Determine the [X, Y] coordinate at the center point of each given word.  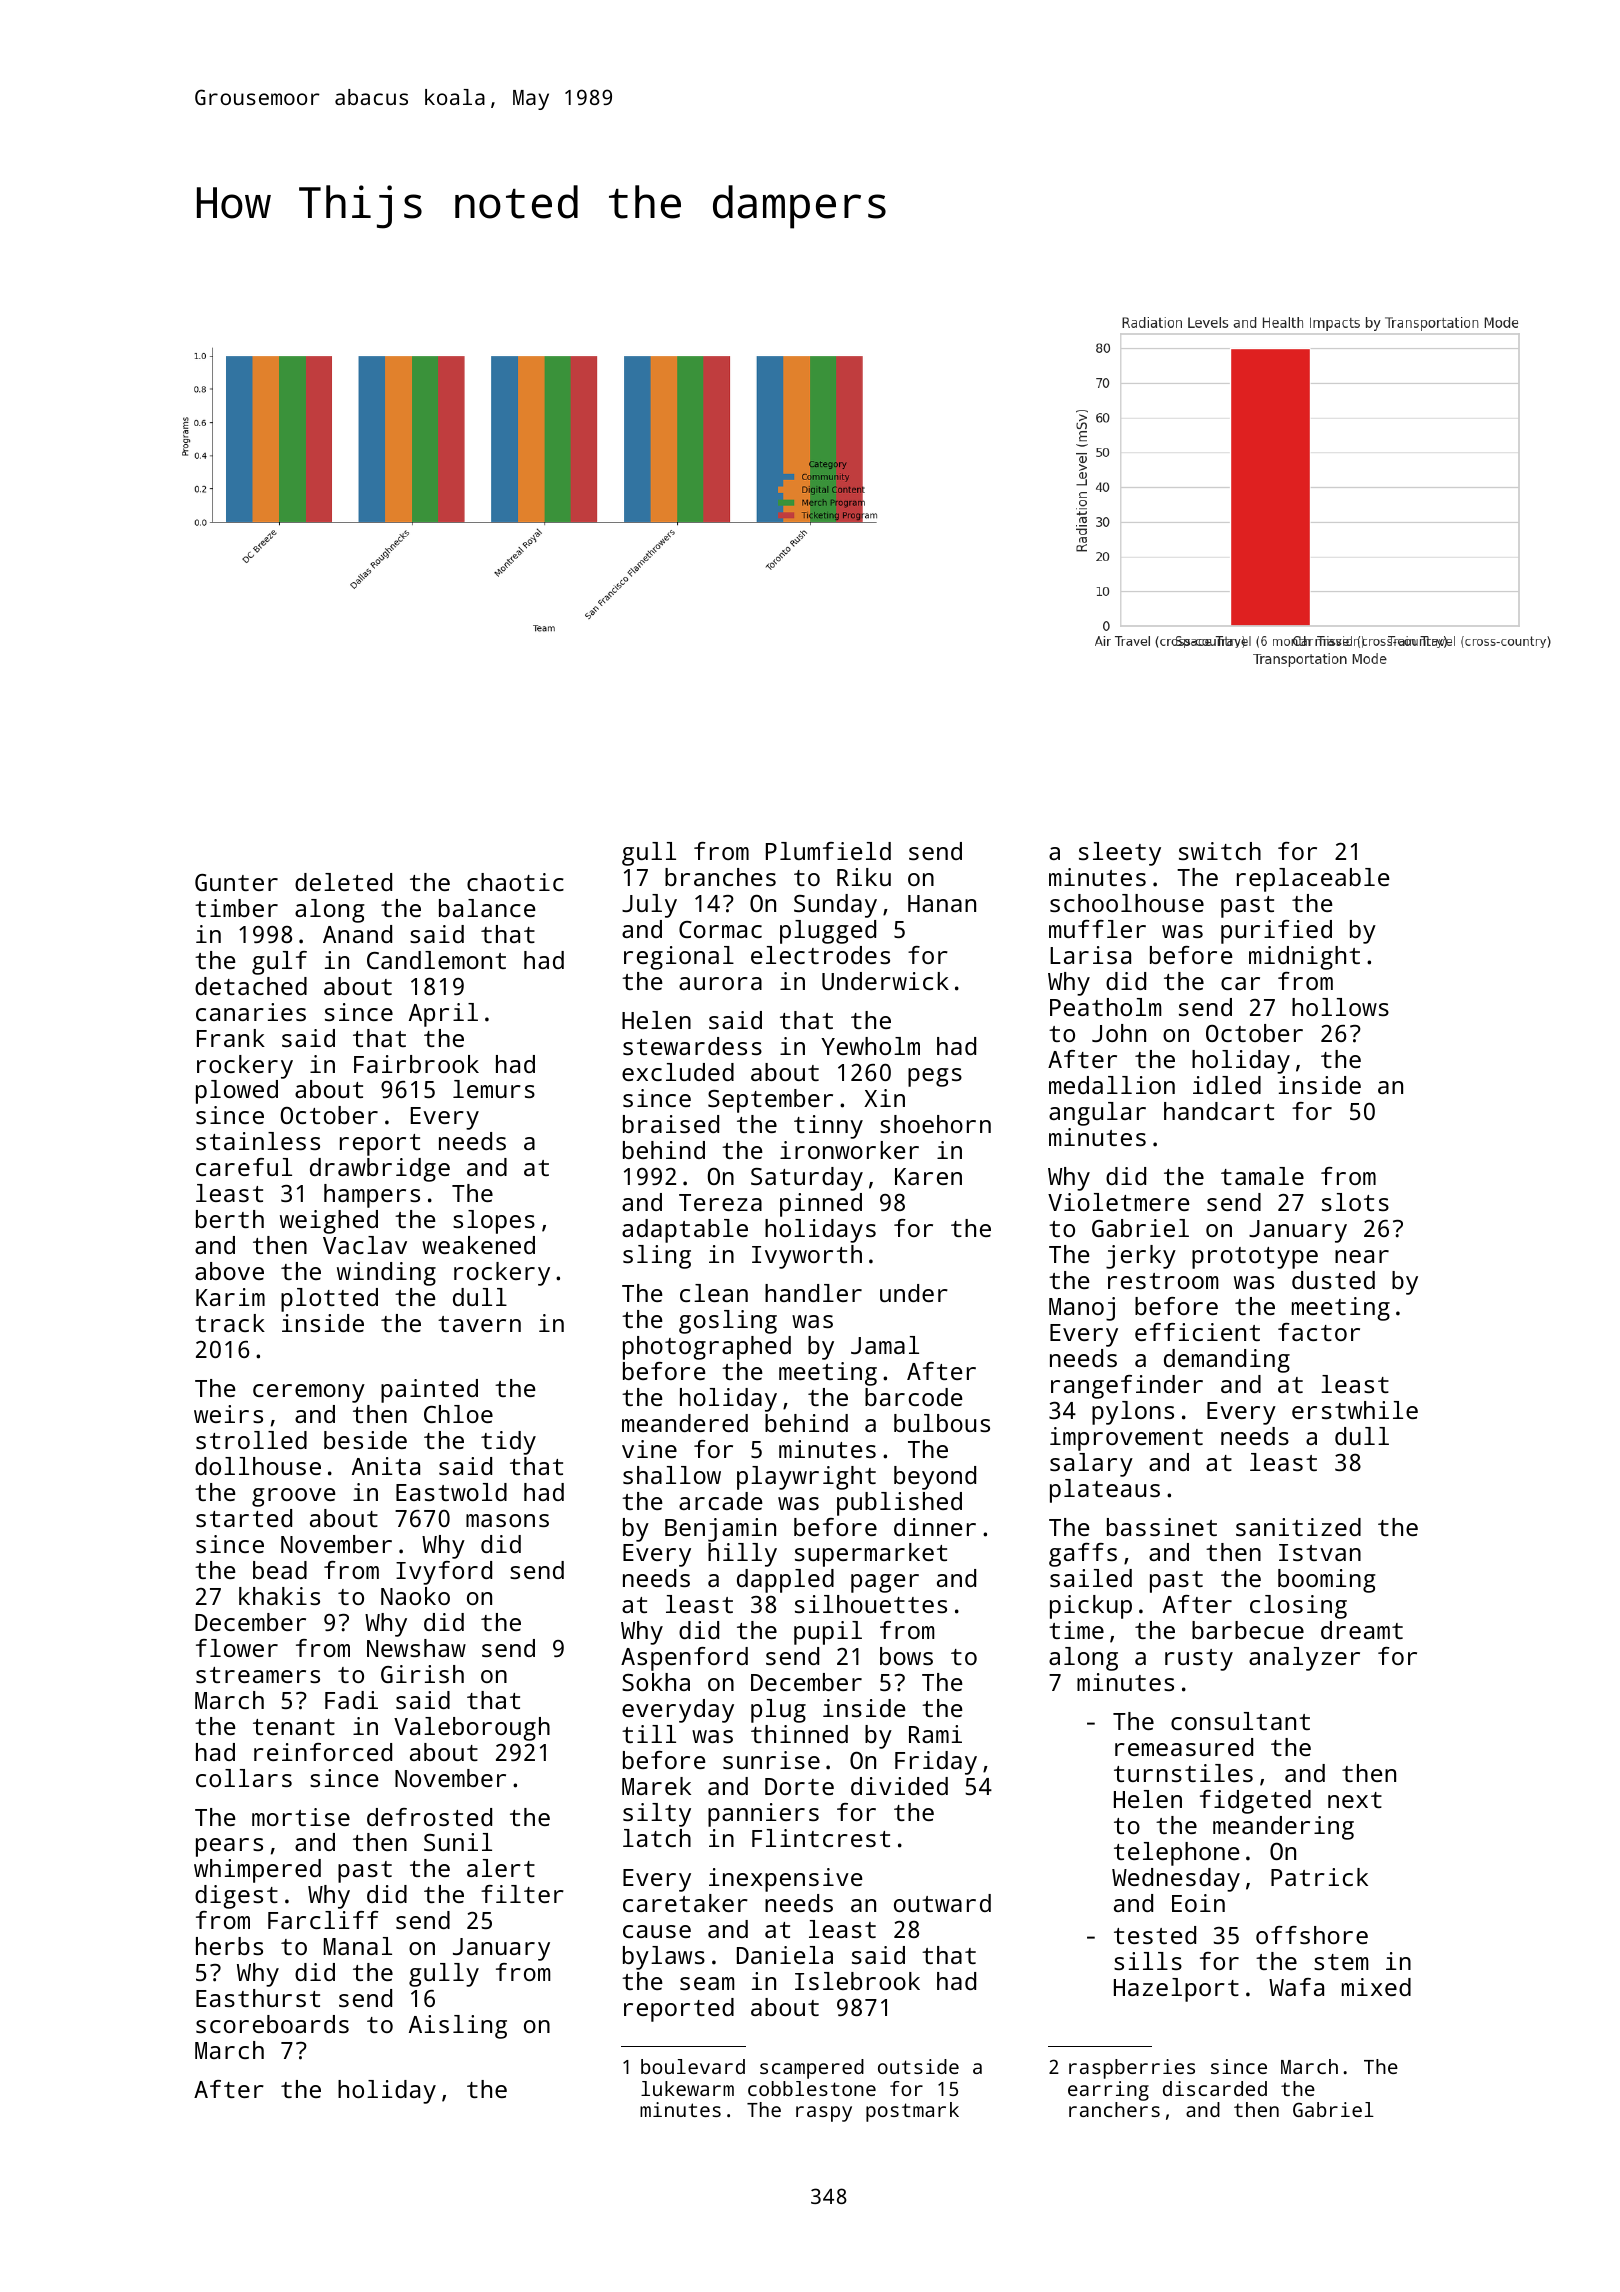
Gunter [236, 882]
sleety [1120, 854]
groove [294, 1497]
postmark [912, 2112]
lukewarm [687, 2088]
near [1362, 1256]
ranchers [1114, 2109]
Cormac [720, 929]
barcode [914, 1397]
